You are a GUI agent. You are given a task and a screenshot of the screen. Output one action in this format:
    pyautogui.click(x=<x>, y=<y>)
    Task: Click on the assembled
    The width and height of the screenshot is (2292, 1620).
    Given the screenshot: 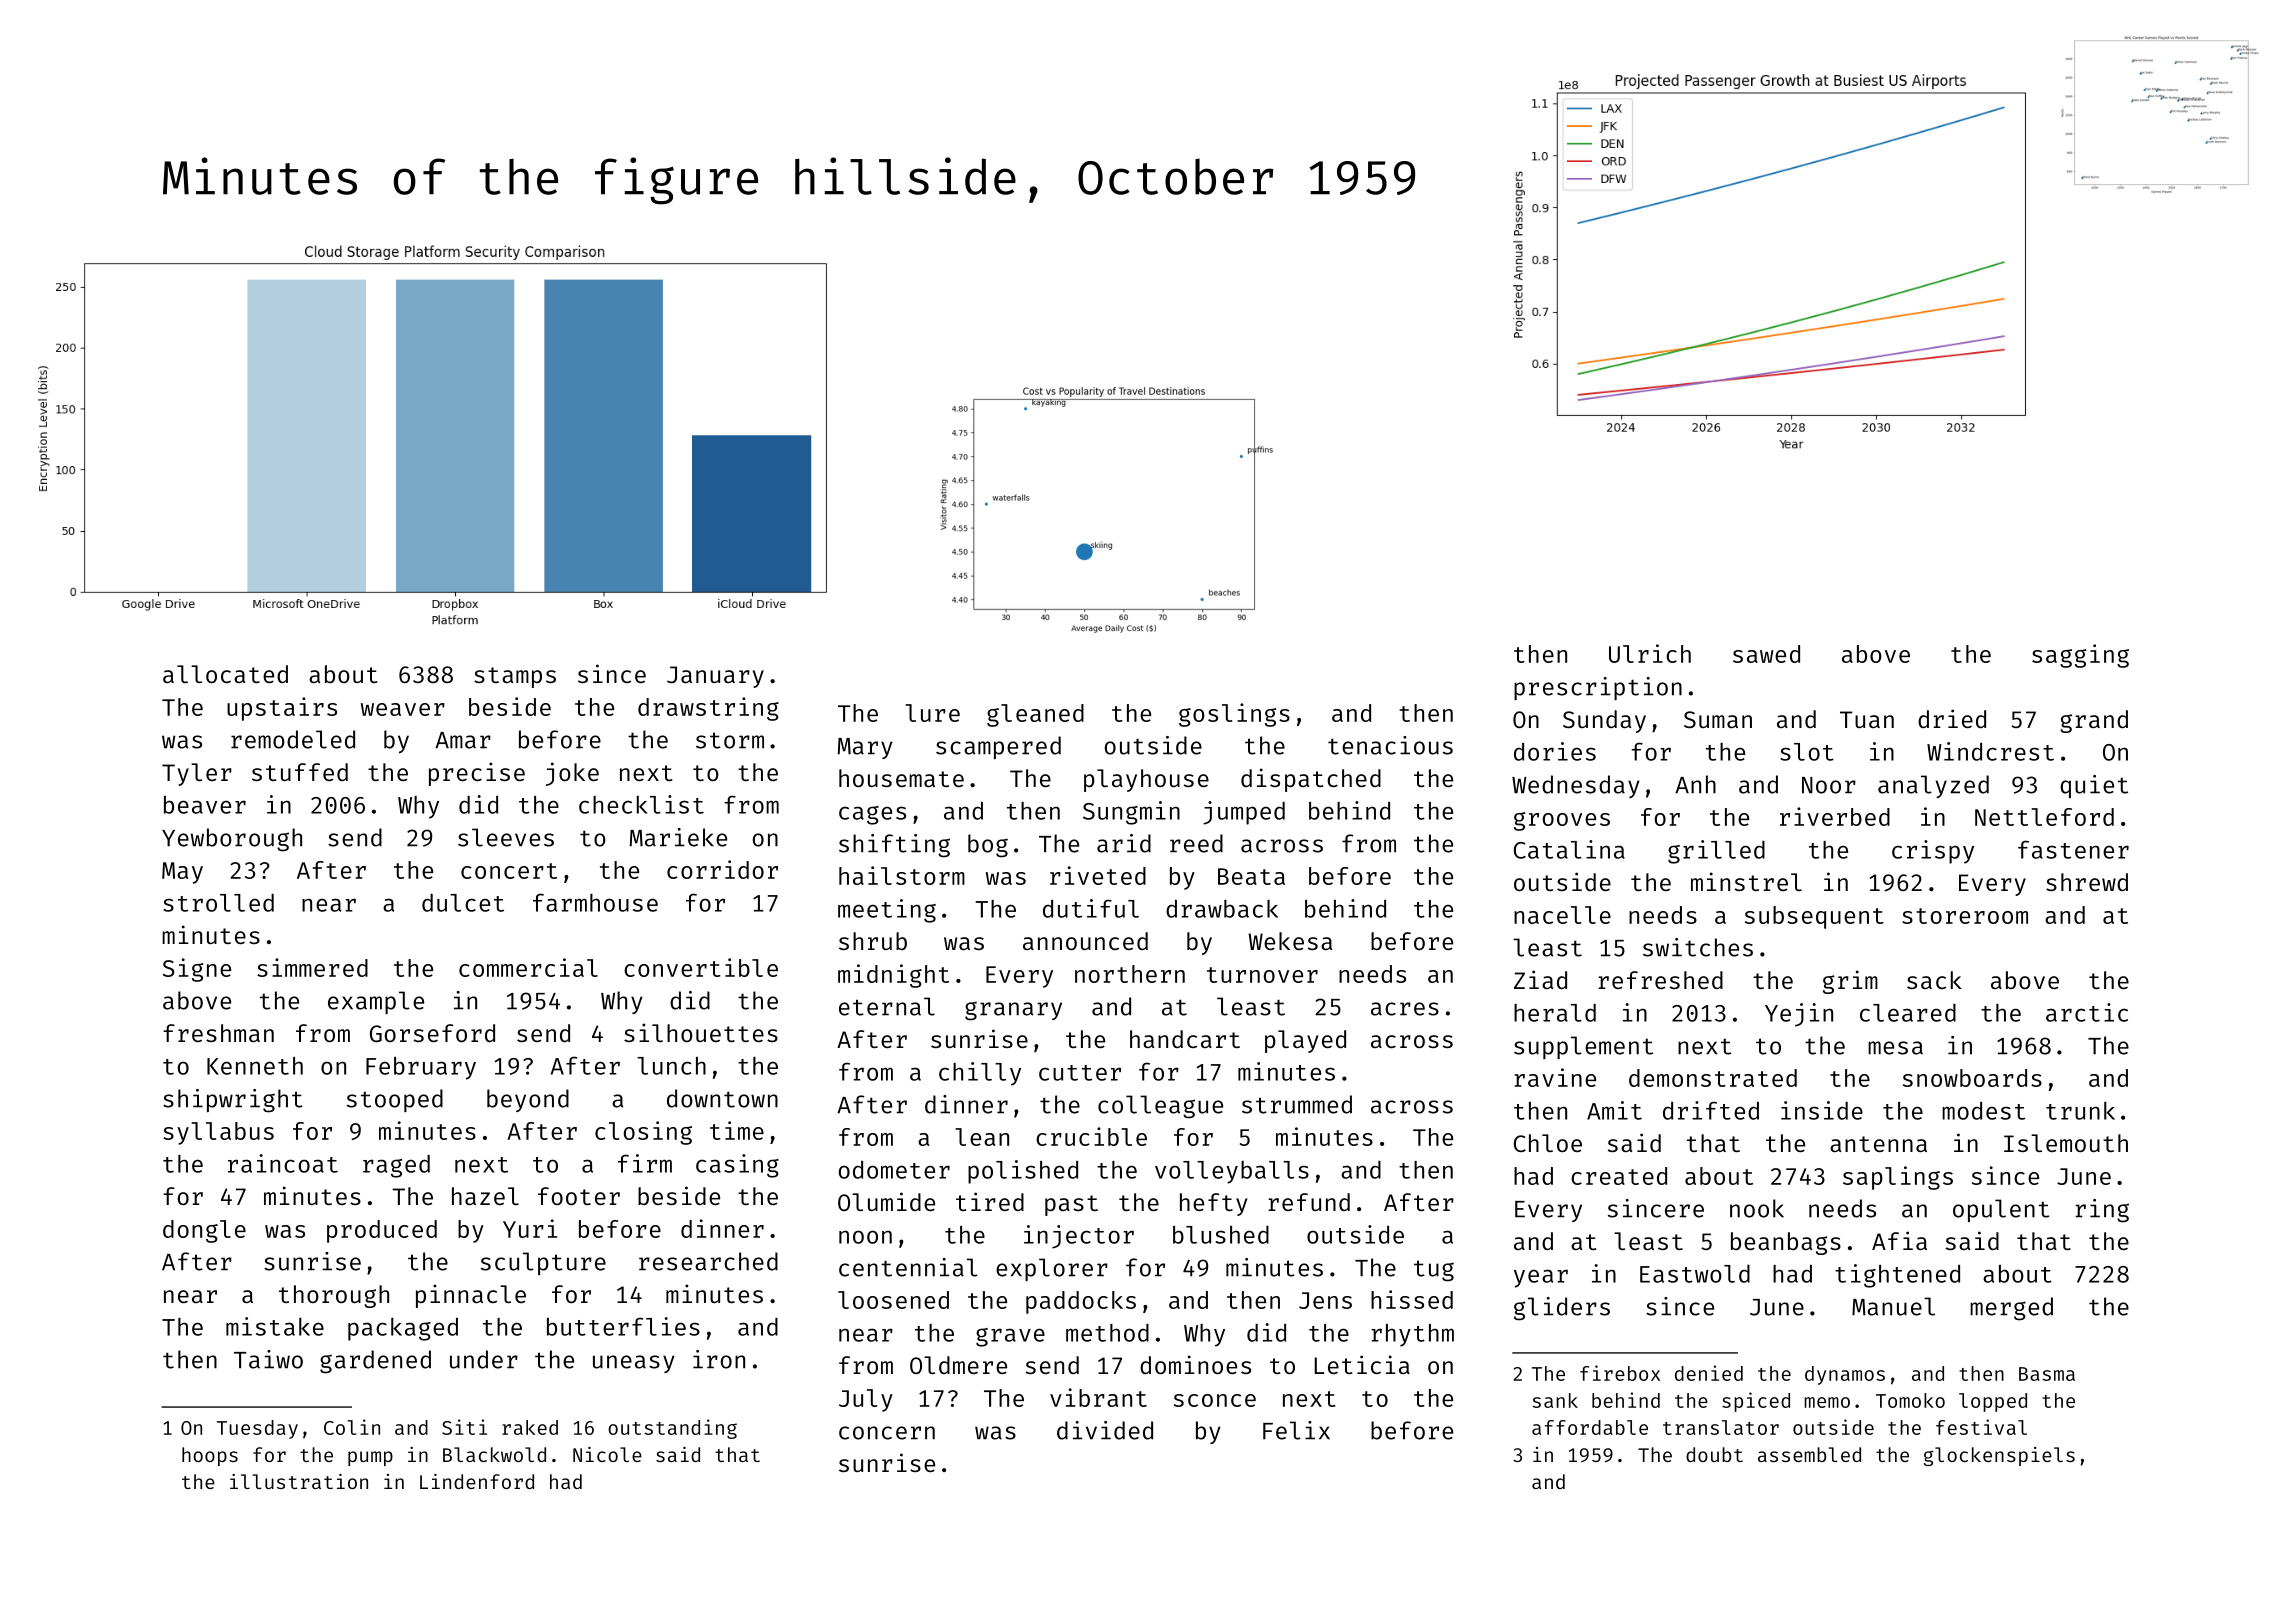 What is the action you would take?
    pyautogui.click(x=1809, y=1454)
